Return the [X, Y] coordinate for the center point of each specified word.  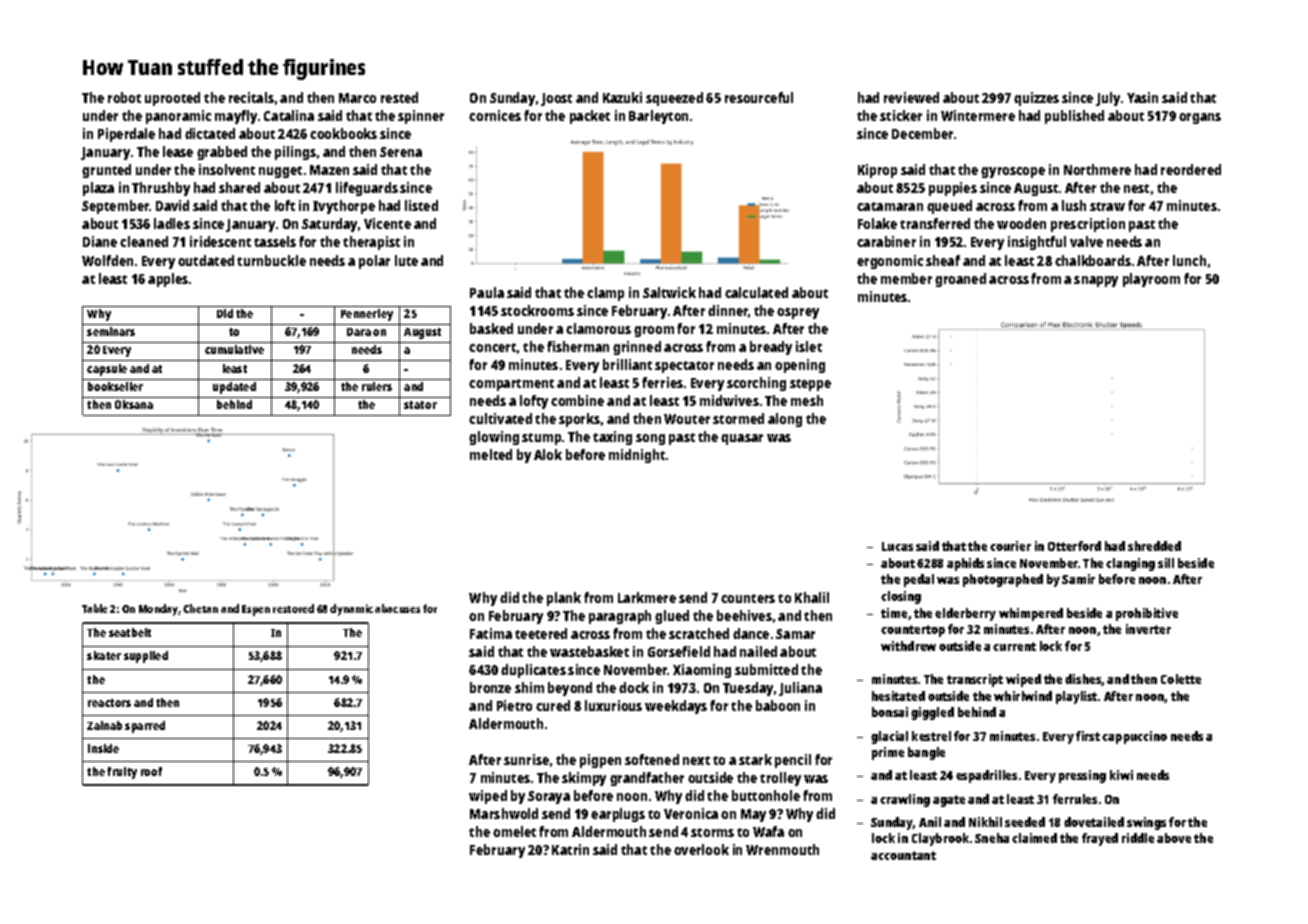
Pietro [514, 705]
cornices [495, 115]
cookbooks [343, 133]
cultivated [500, 418]
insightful [1037, 243]
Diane [100, 241]
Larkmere [647, 597]
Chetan [200, 608]
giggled [932, 713]
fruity [122, 773]
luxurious [613, 705]
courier [1010, 546]
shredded [1154, 546]
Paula [487, 292]
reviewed [911, 97]
